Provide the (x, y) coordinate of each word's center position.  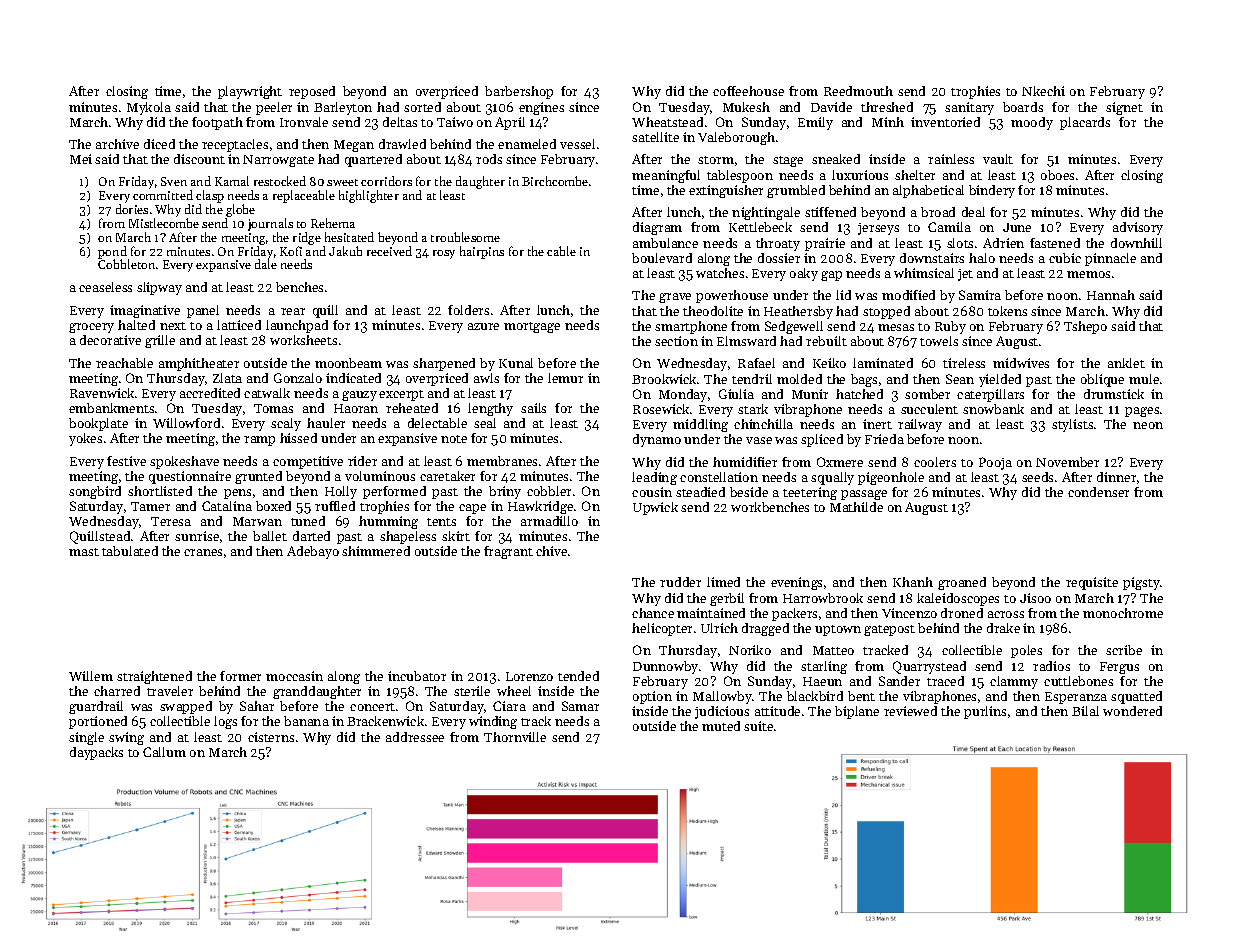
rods (489, 159)
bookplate (98, 424)
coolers (935, 462)
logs (225, 722)
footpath (217, 123)
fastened (1055, 243)
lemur (565, 378)
